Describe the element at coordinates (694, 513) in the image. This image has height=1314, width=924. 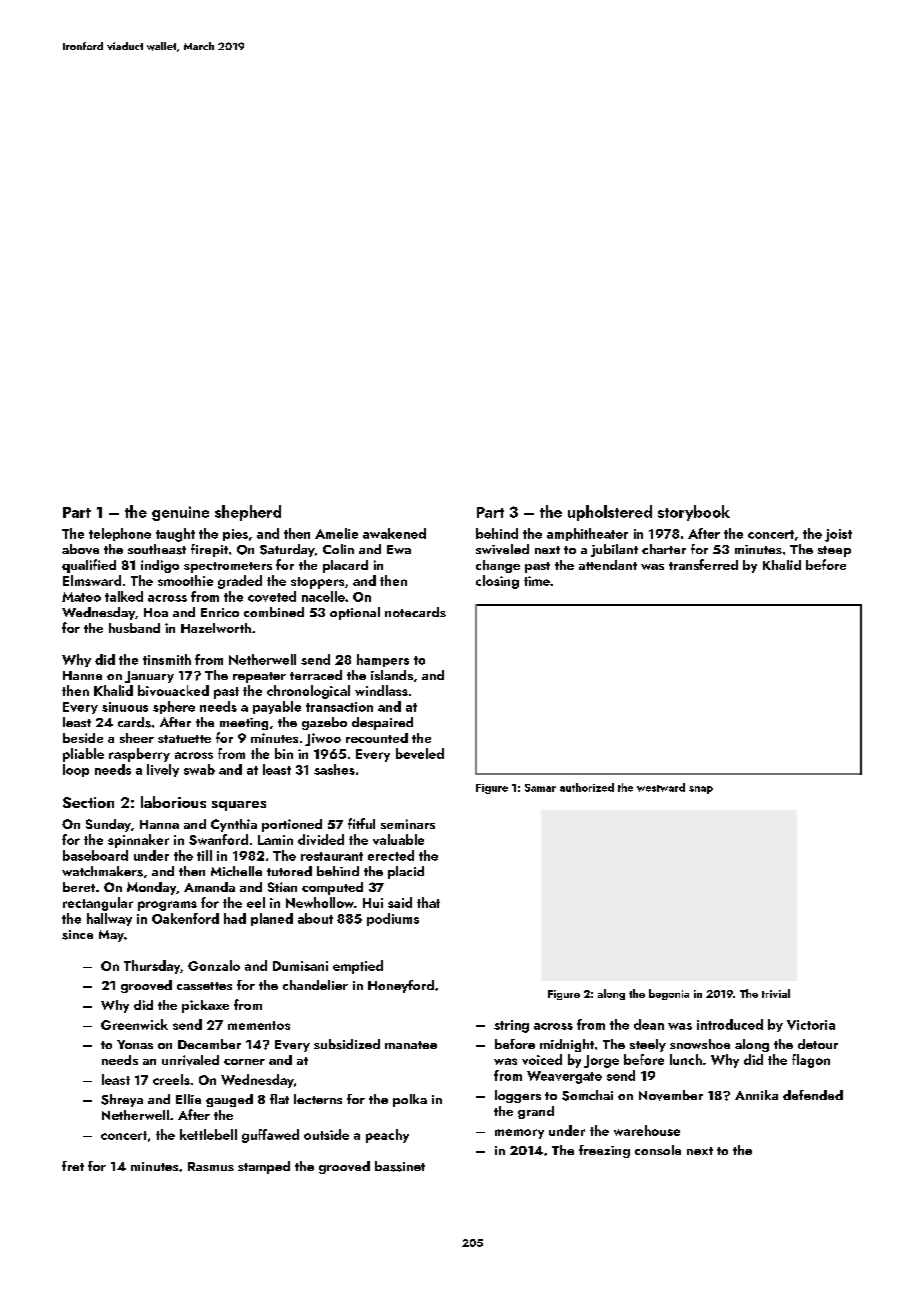
I see `storybook` at that location.
